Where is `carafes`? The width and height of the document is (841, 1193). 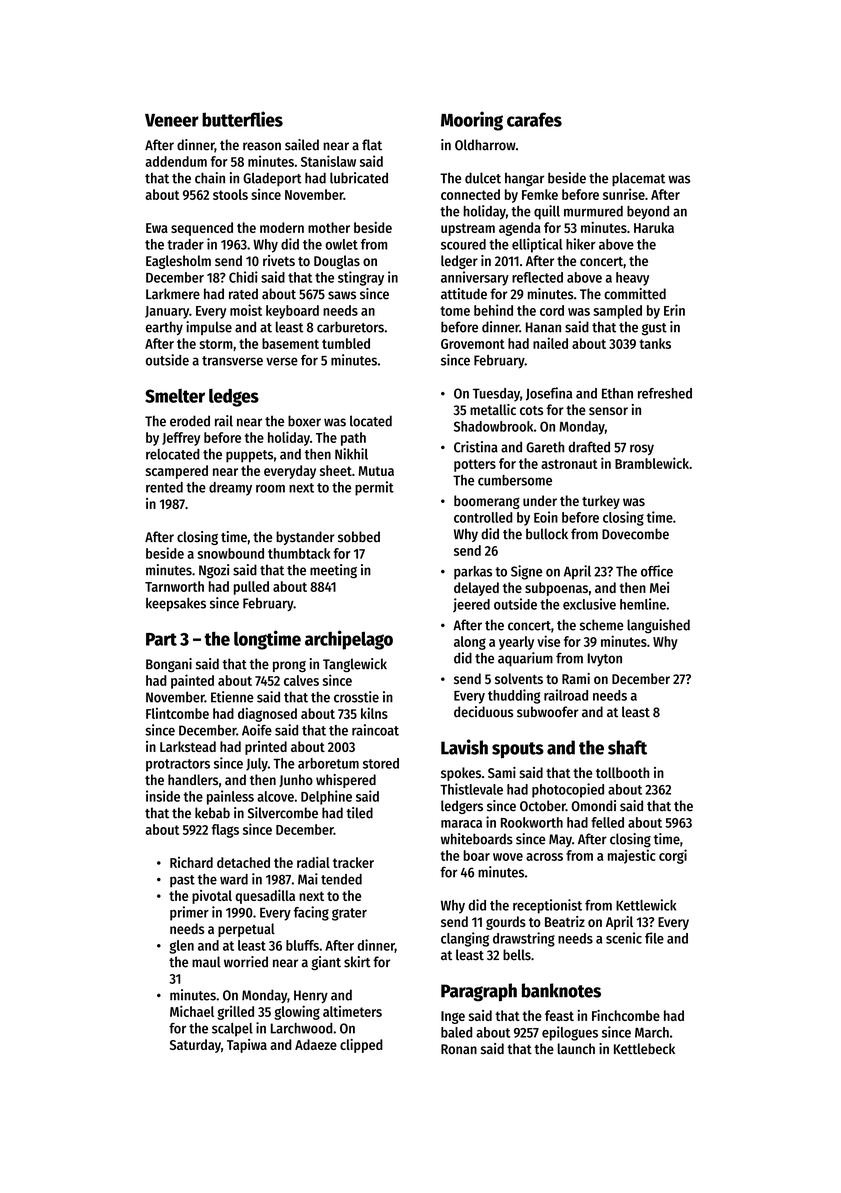 carafes is located at coordinates (534, 119).
